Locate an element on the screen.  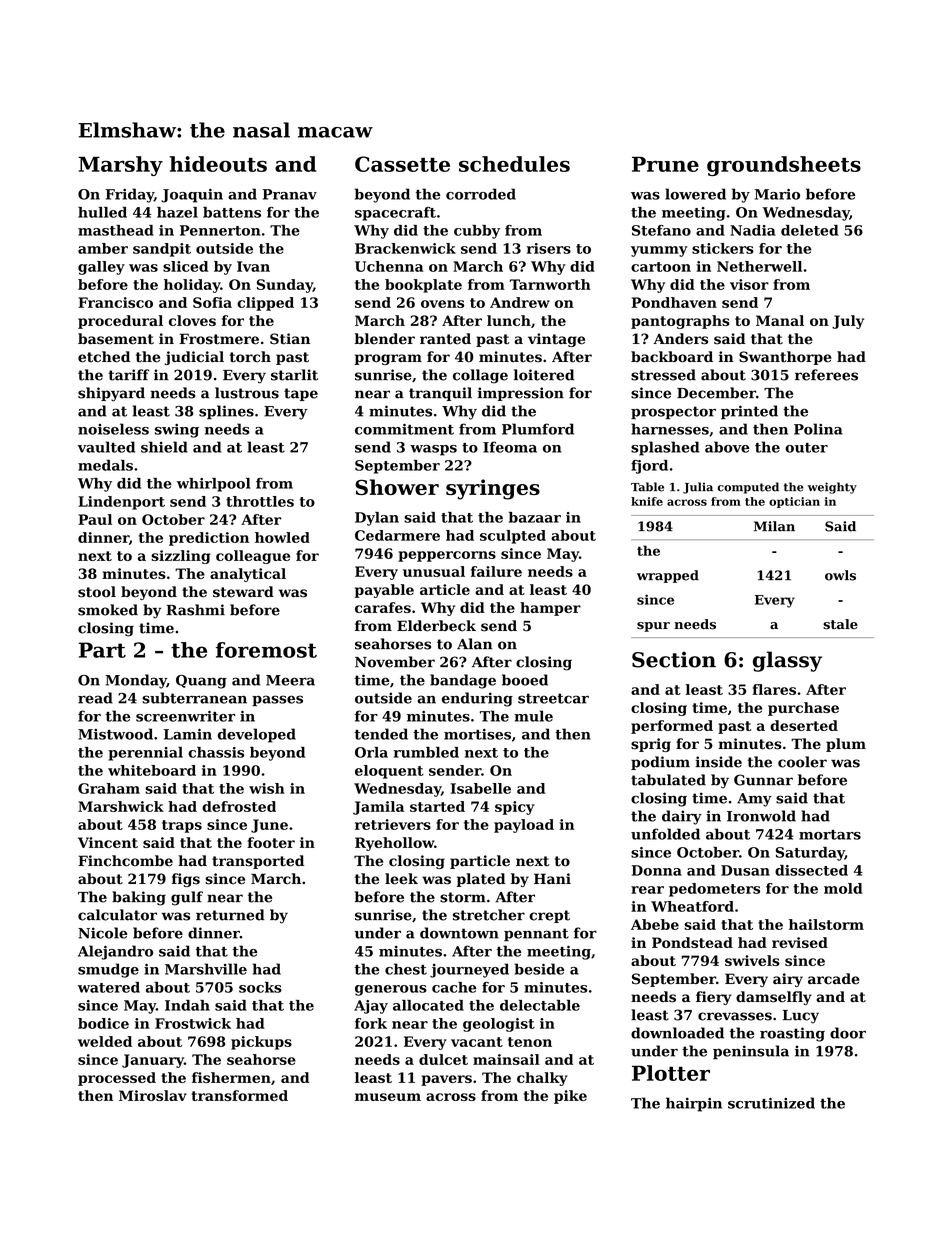
December is located at coordinates (716, 393).
